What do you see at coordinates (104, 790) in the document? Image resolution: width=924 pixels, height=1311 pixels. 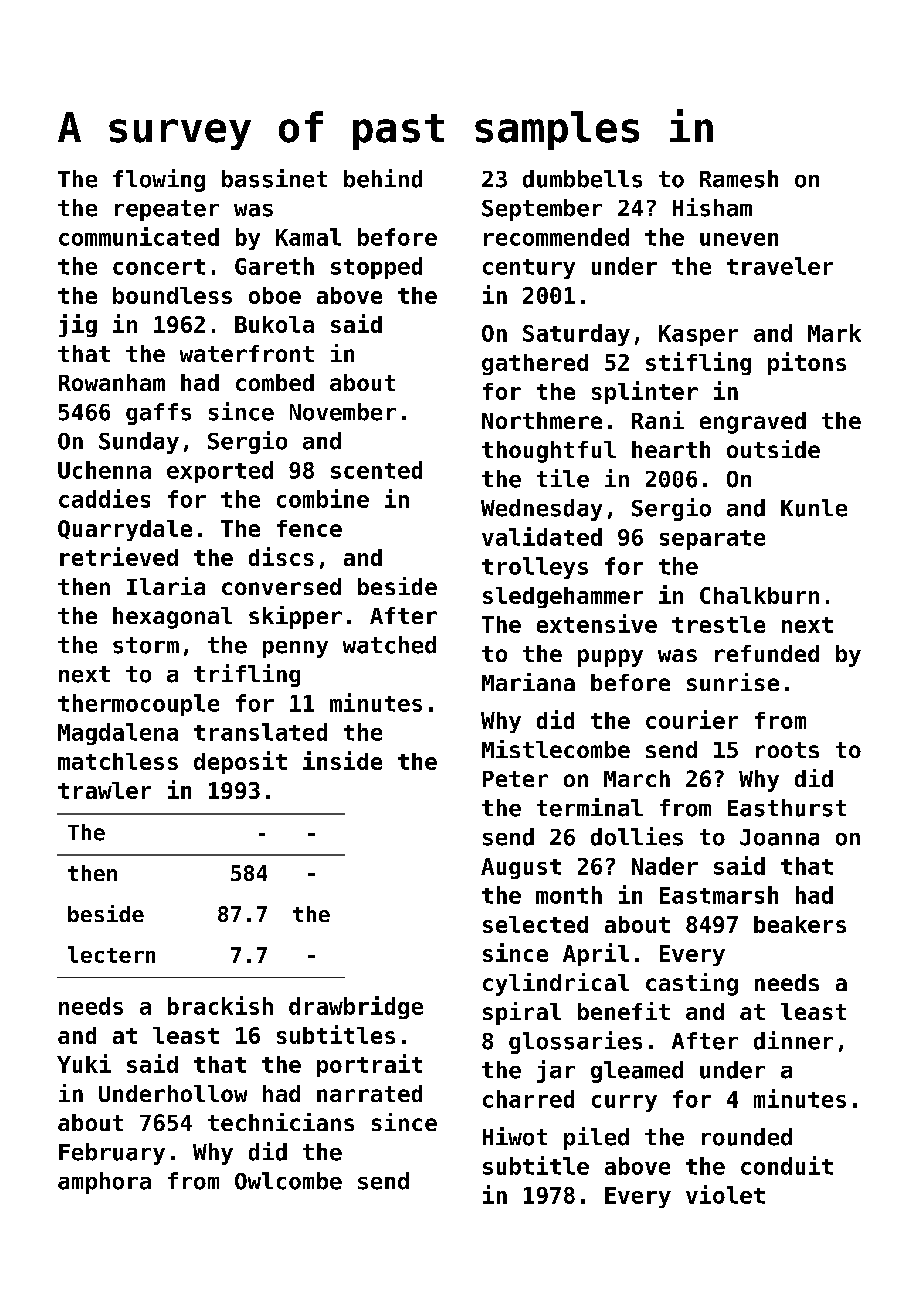 I see `trawler` at bounding box center [104, 790].
